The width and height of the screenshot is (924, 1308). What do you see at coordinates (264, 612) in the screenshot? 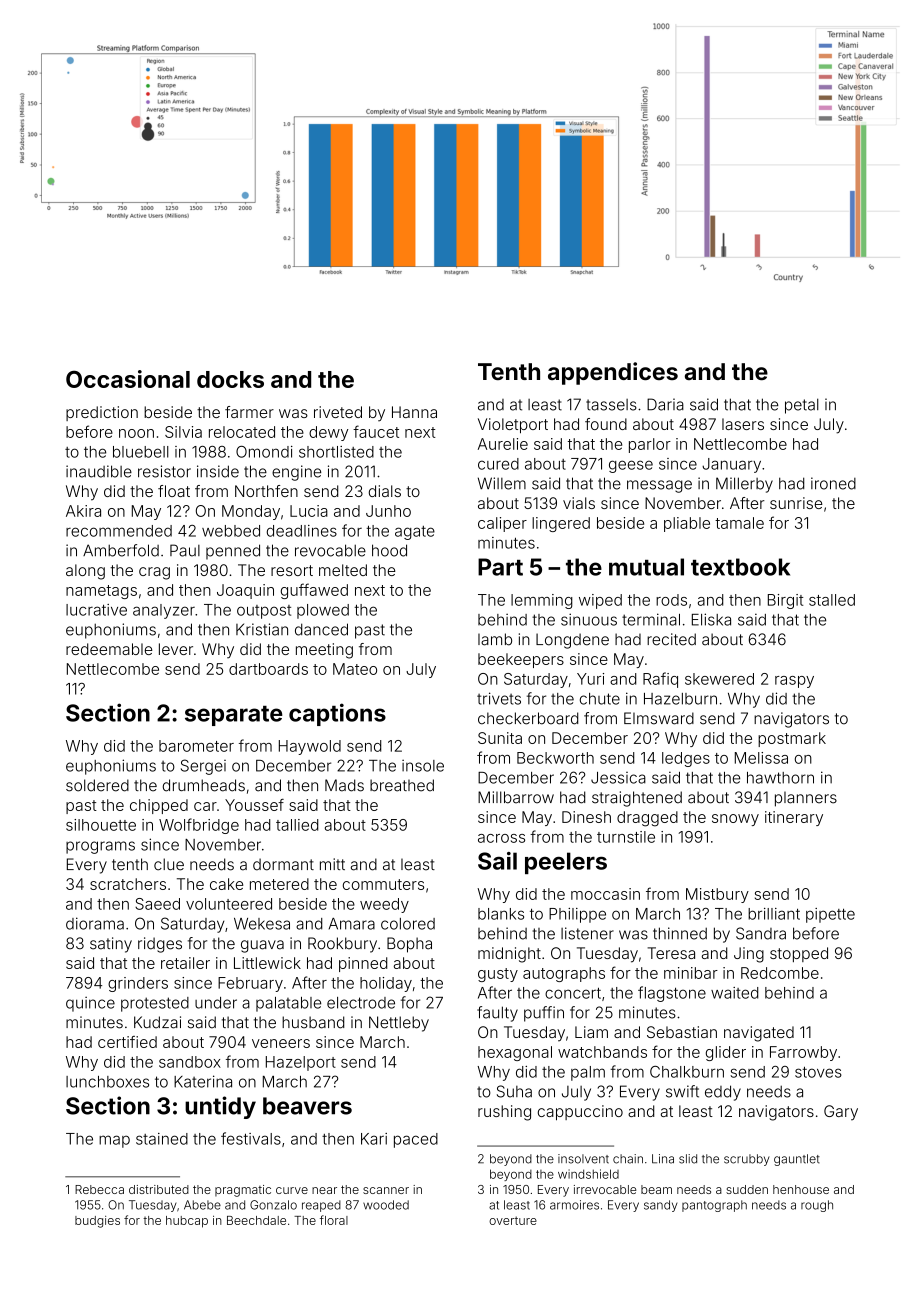
I see `outpost` at bounding box center [264, 612].
